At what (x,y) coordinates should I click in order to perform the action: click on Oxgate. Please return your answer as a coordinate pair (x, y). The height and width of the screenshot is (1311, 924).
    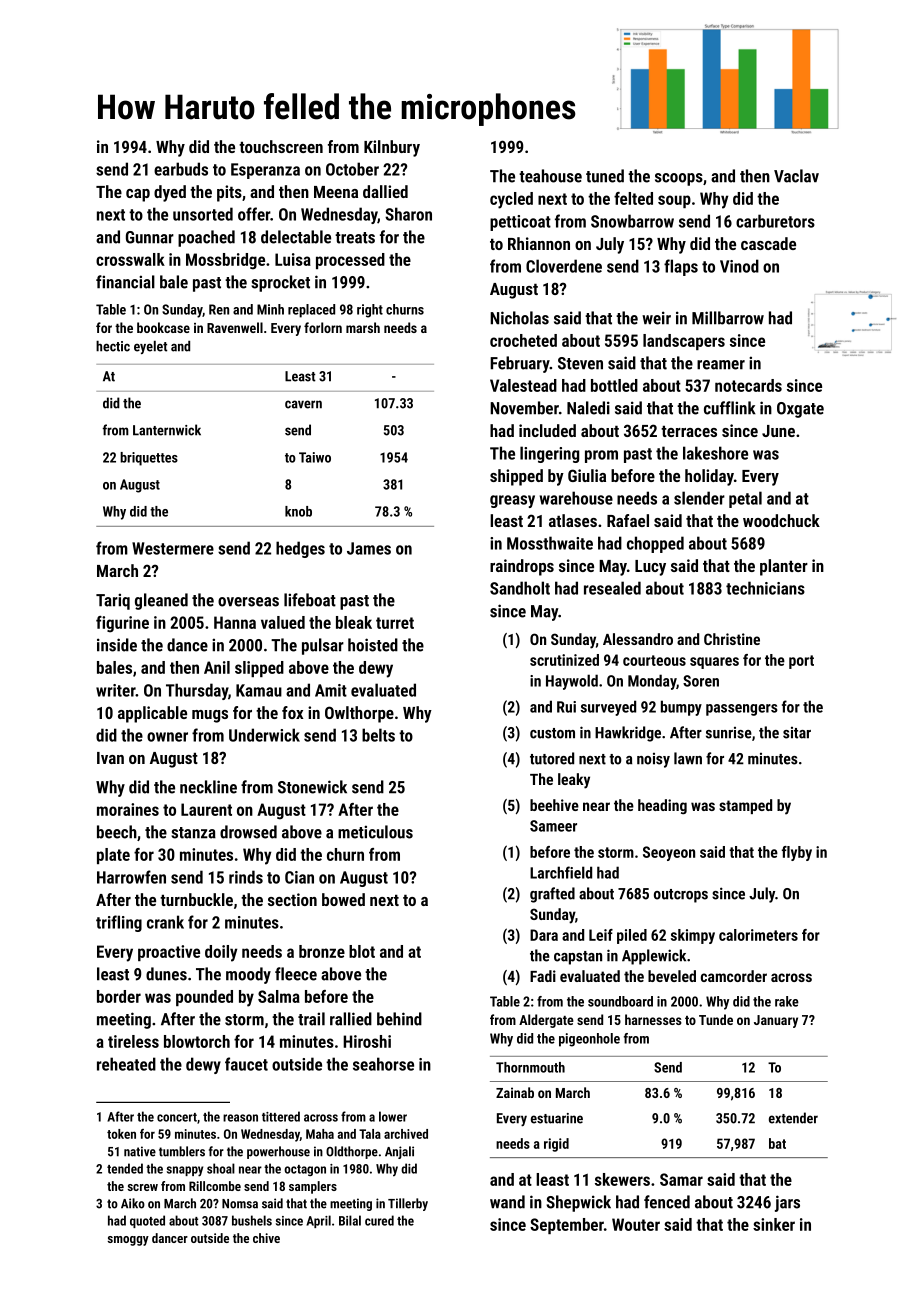
    Looking at the image, I should click on (800, 410).
